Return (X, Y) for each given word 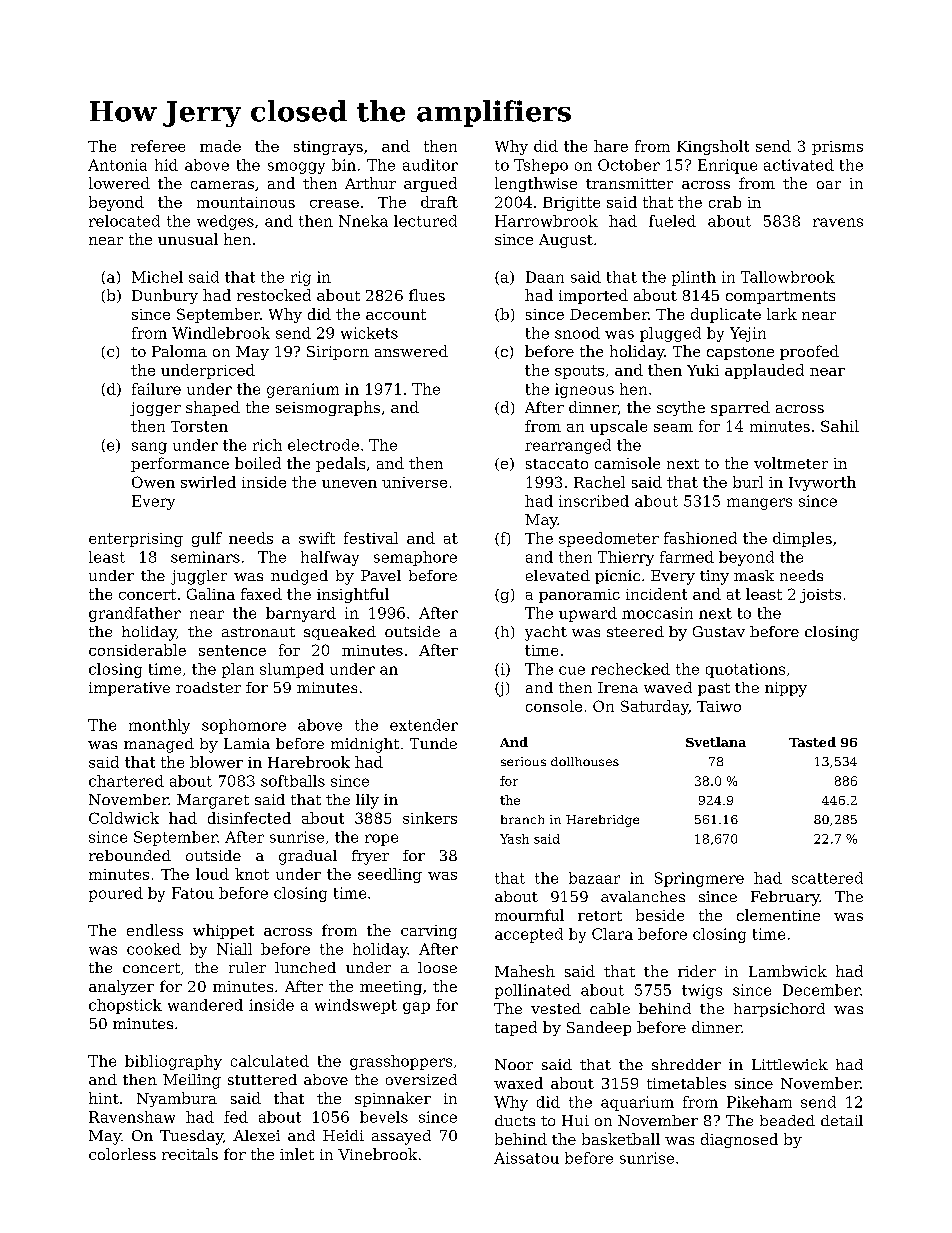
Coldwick (124, 818)
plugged (670, 334)
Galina (211, 594)
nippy (786, 689)
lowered (119, 183)
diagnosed (739, 1140)
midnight (365, 745)
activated (799, 165)
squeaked (340, 633)
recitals (190, 1154)
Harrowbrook (546, 221)
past (714, 689)
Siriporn (338, 353)
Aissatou (526, 1158)
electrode (323, 445)
